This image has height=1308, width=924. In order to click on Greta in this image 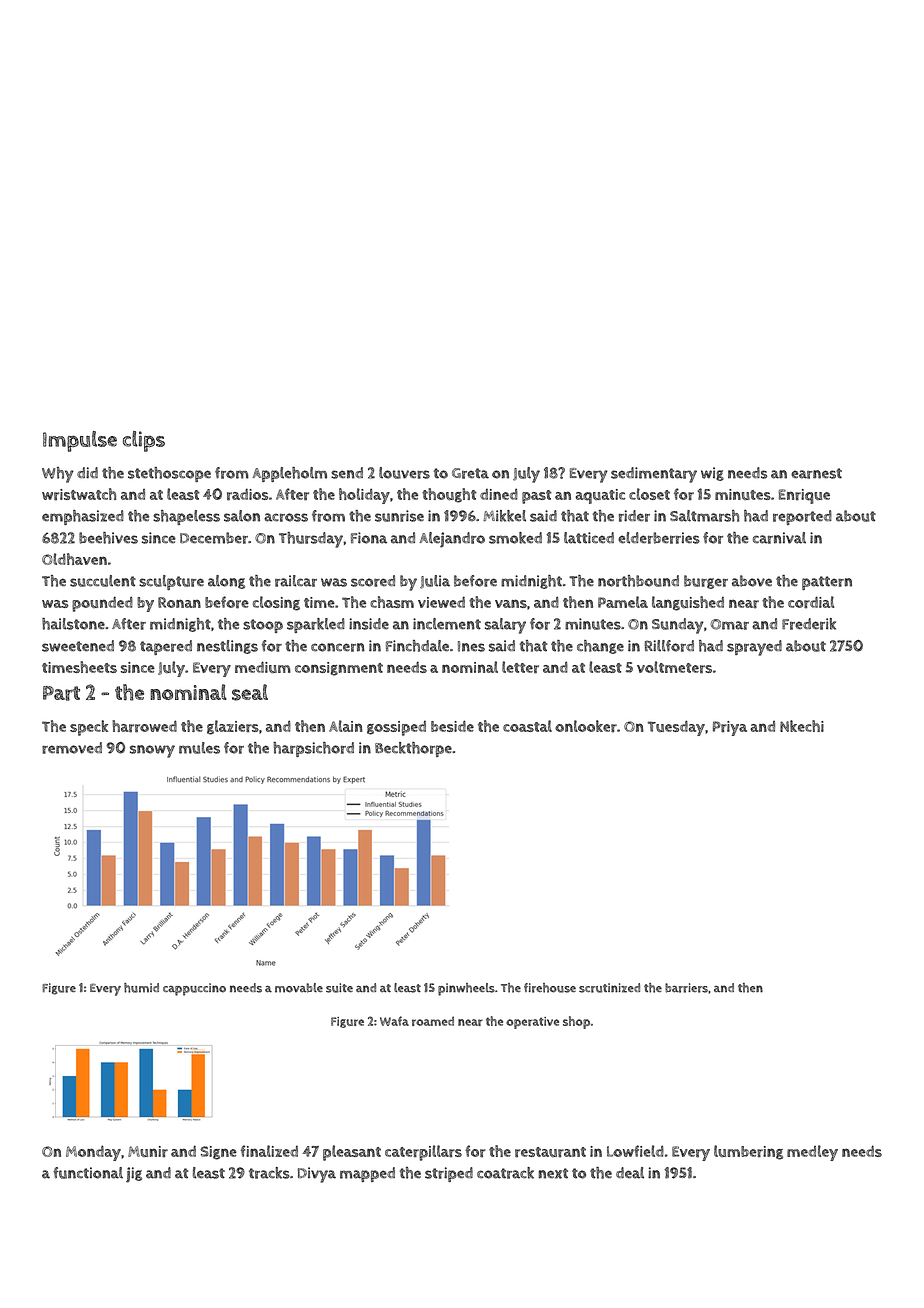, I will do `click(470, 473)`.
